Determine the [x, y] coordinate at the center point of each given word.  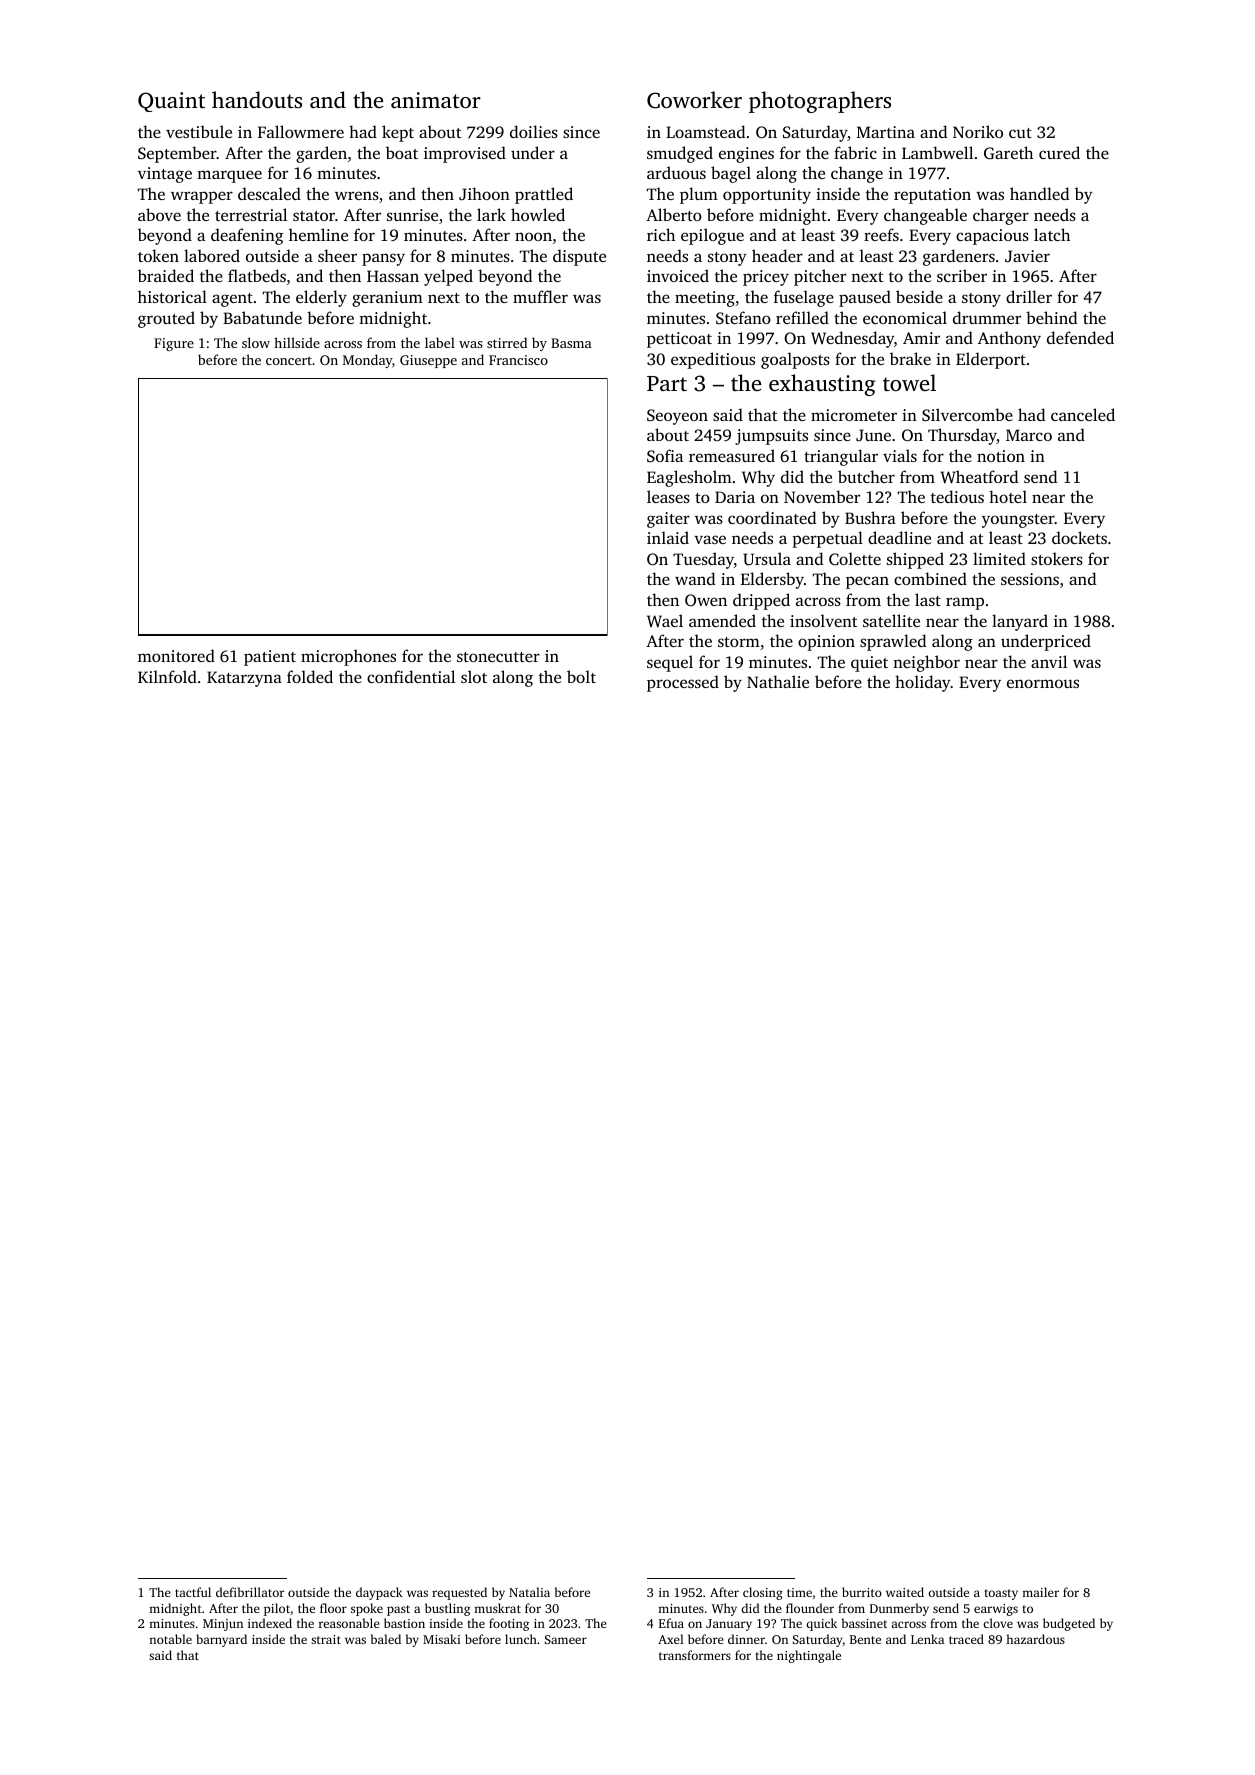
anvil [1049, 661]
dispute [579, 257]
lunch [521, 1639]
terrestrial [251, 214]
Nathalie [778, 681]
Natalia [529, 1592]
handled [1039, 193]
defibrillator [250, 1592]
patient [270, 658]
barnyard [221, 1640]
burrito [862, 1592]
